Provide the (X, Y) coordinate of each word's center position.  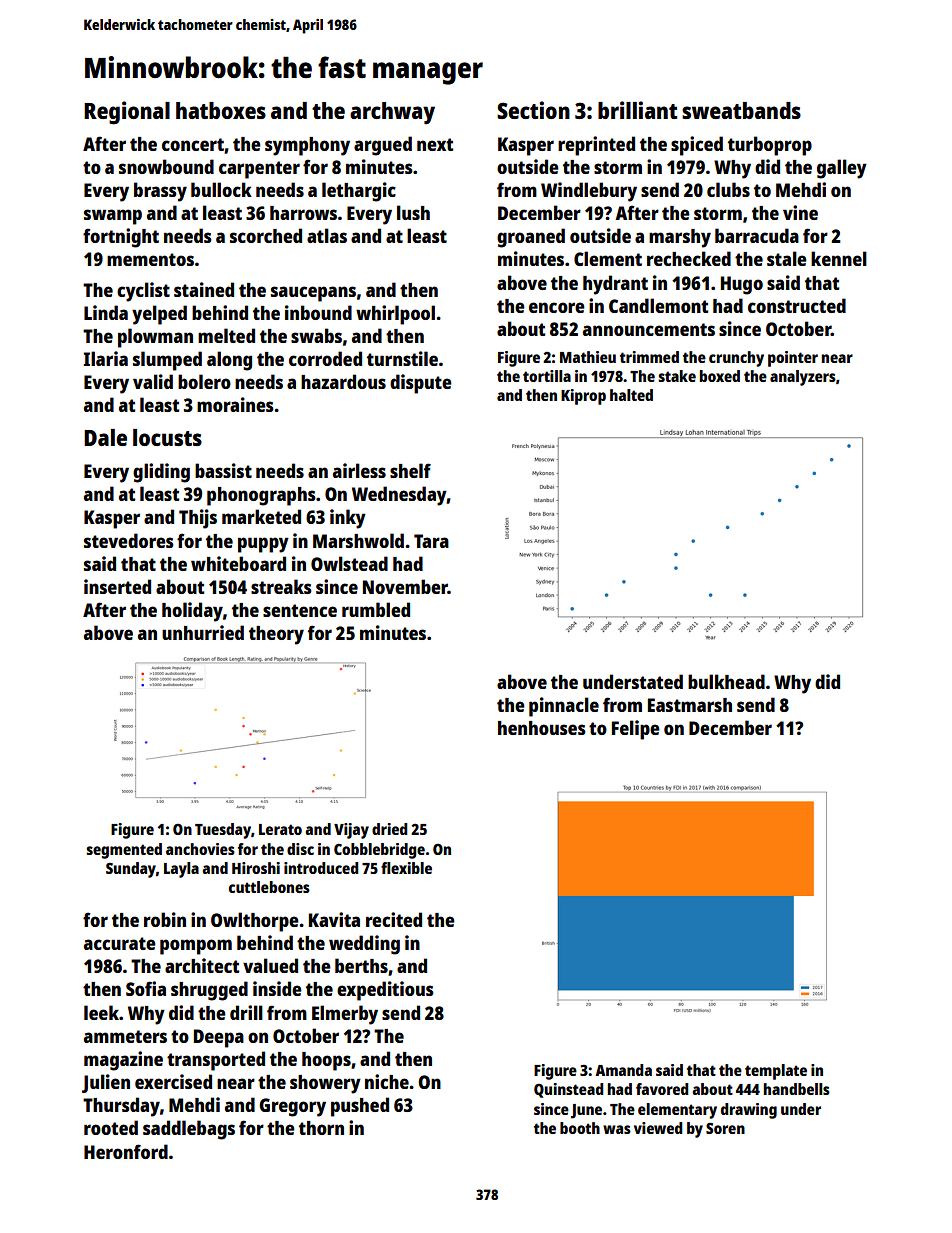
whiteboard (238, 563)
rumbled (376, 609)
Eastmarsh (690, 705)
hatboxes (221, 110)
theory (276, 635)
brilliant (637, 110)
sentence (300, 610)
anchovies (200, 849)
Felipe (636, 730)
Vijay (351, 831)
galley (842, 169)
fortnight (121, 238)
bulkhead (726, 681)
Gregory (292, 1107)
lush (413, 212)
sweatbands (741, 110)
